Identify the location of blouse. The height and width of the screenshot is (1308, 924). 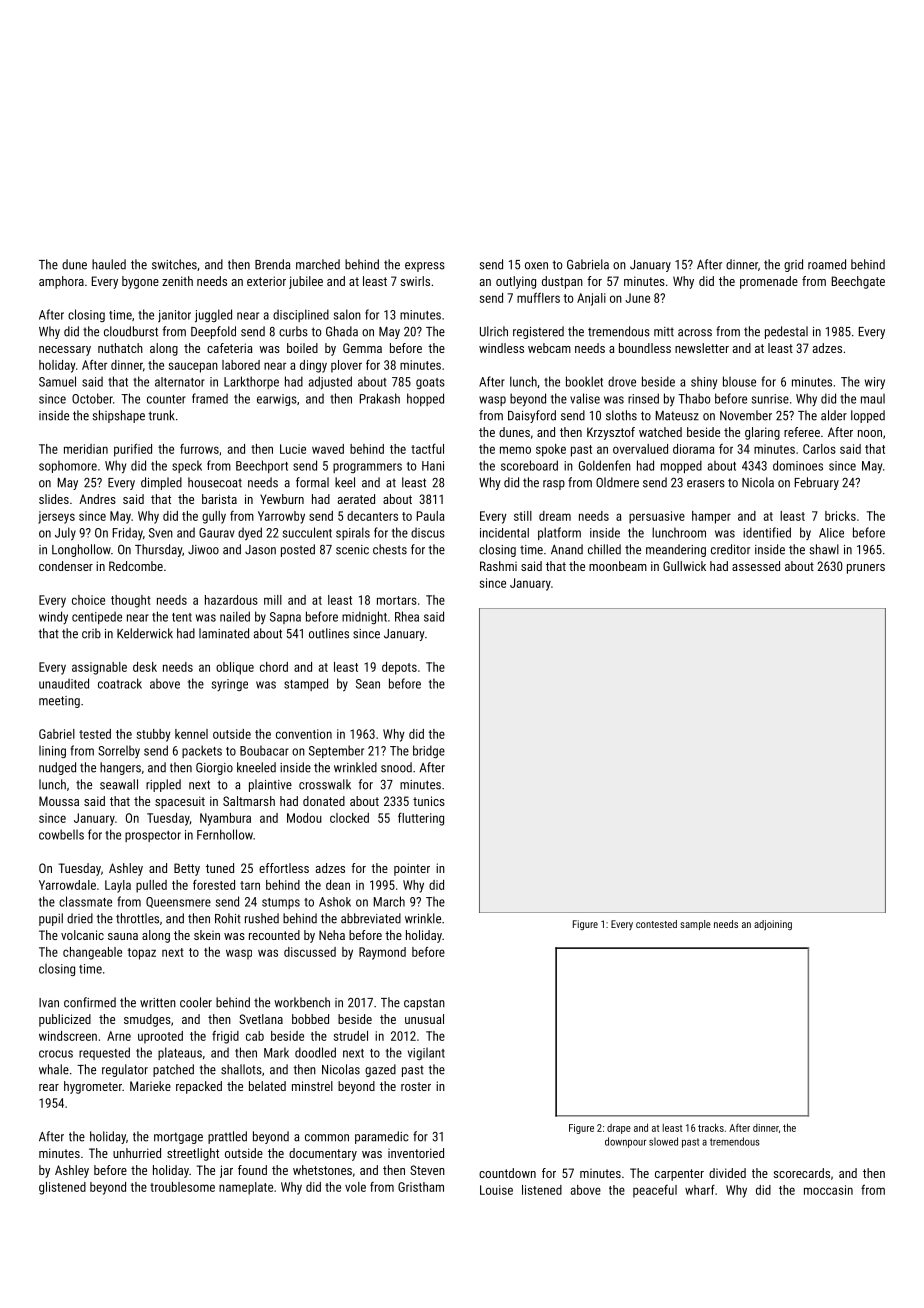
(739, 381).
